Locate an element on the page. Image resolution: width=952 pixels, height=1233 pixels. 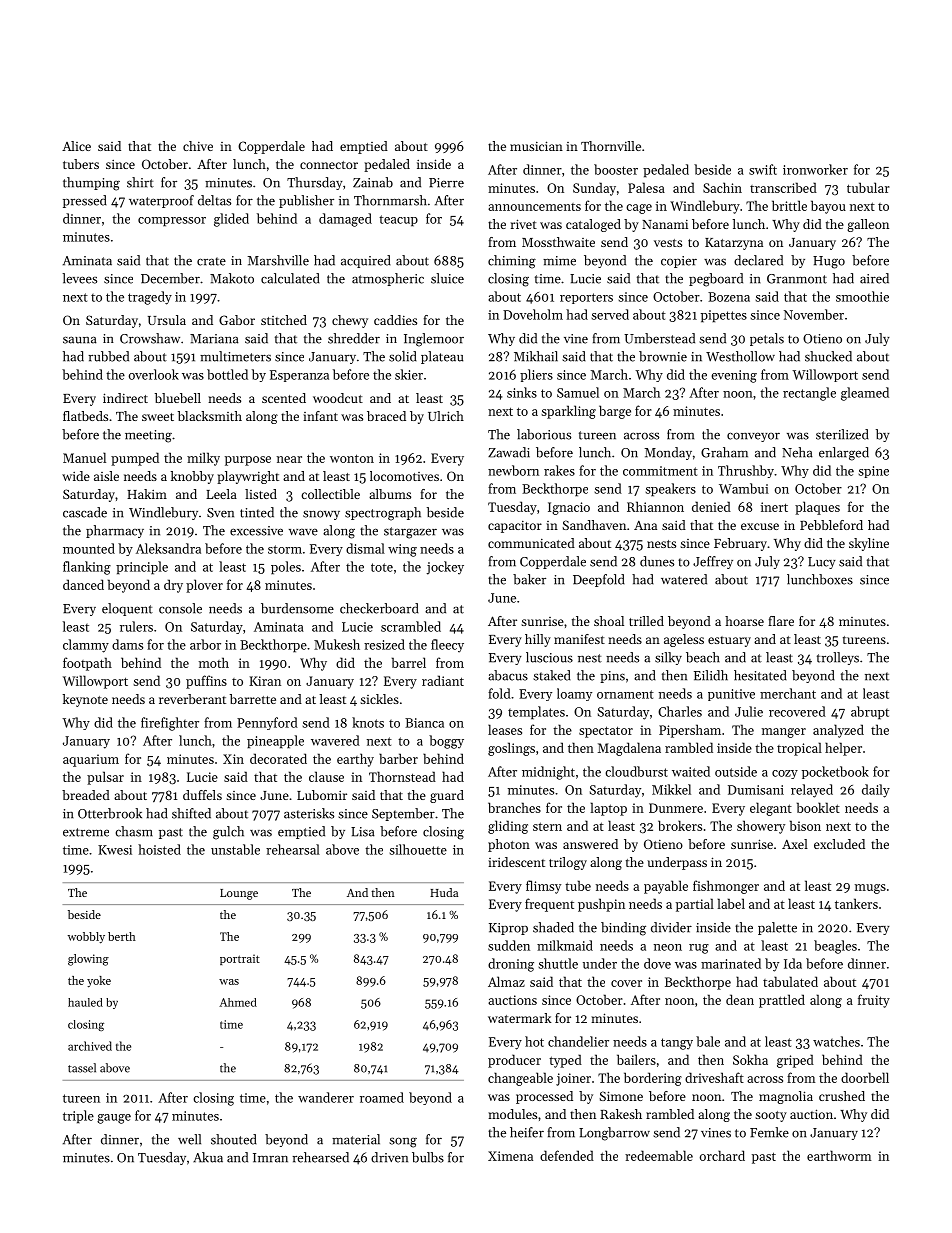
shucked is located at coordinates (828, 356).
